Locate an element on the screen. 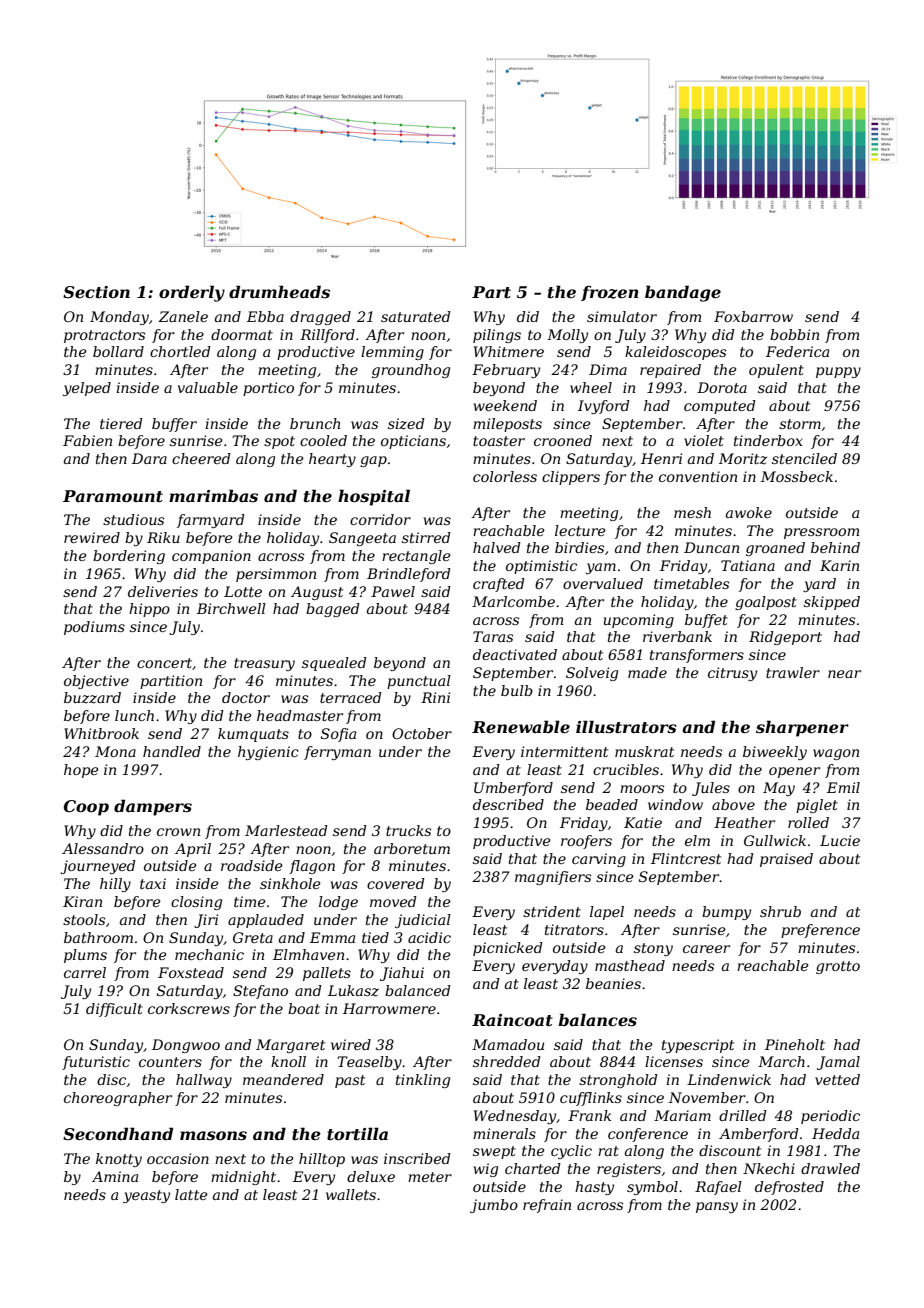 The width and height of the screenshot is (924, 1308). Section is located at coordinates (96, 292).
